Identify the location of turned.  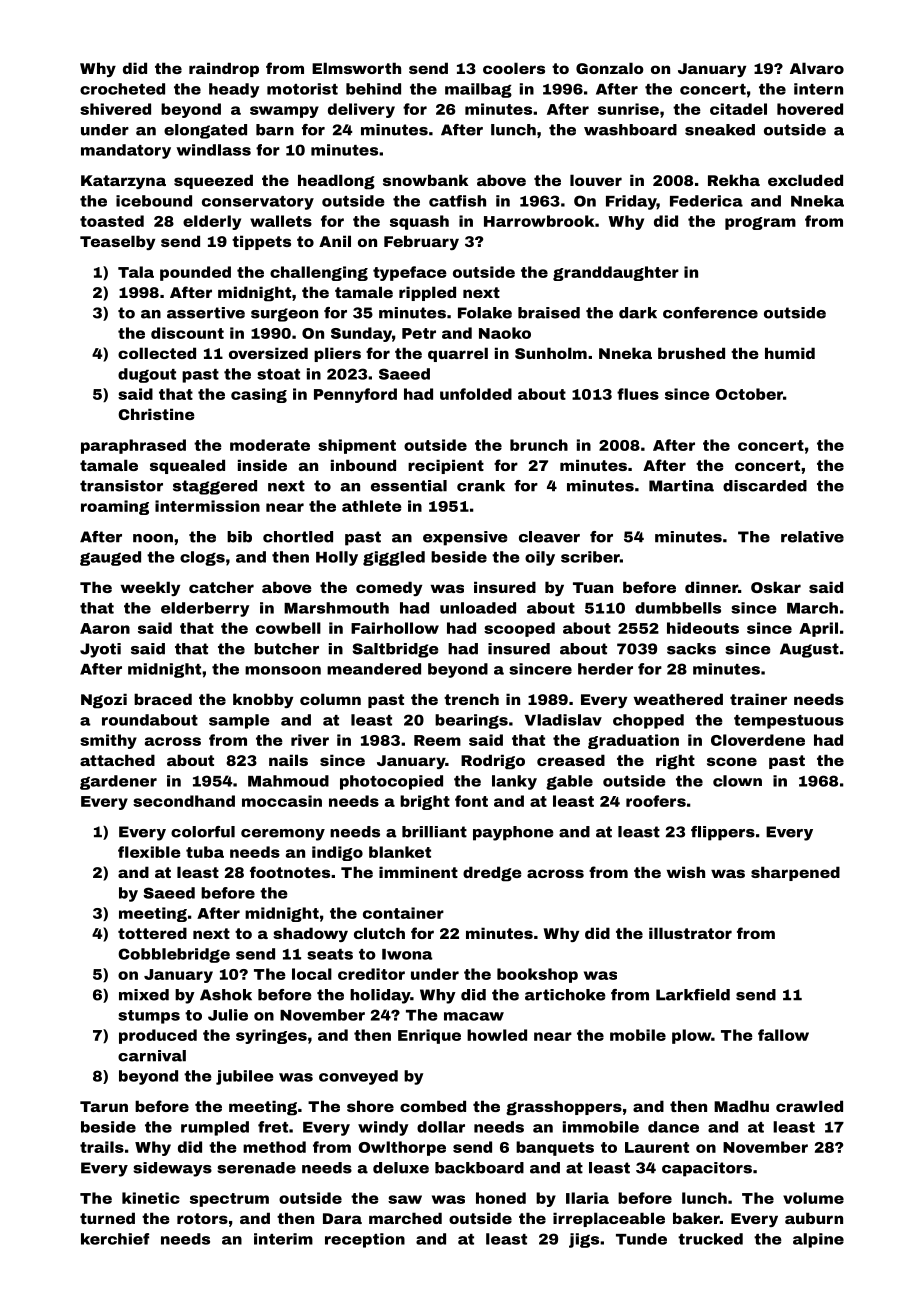
(107, 1218).
